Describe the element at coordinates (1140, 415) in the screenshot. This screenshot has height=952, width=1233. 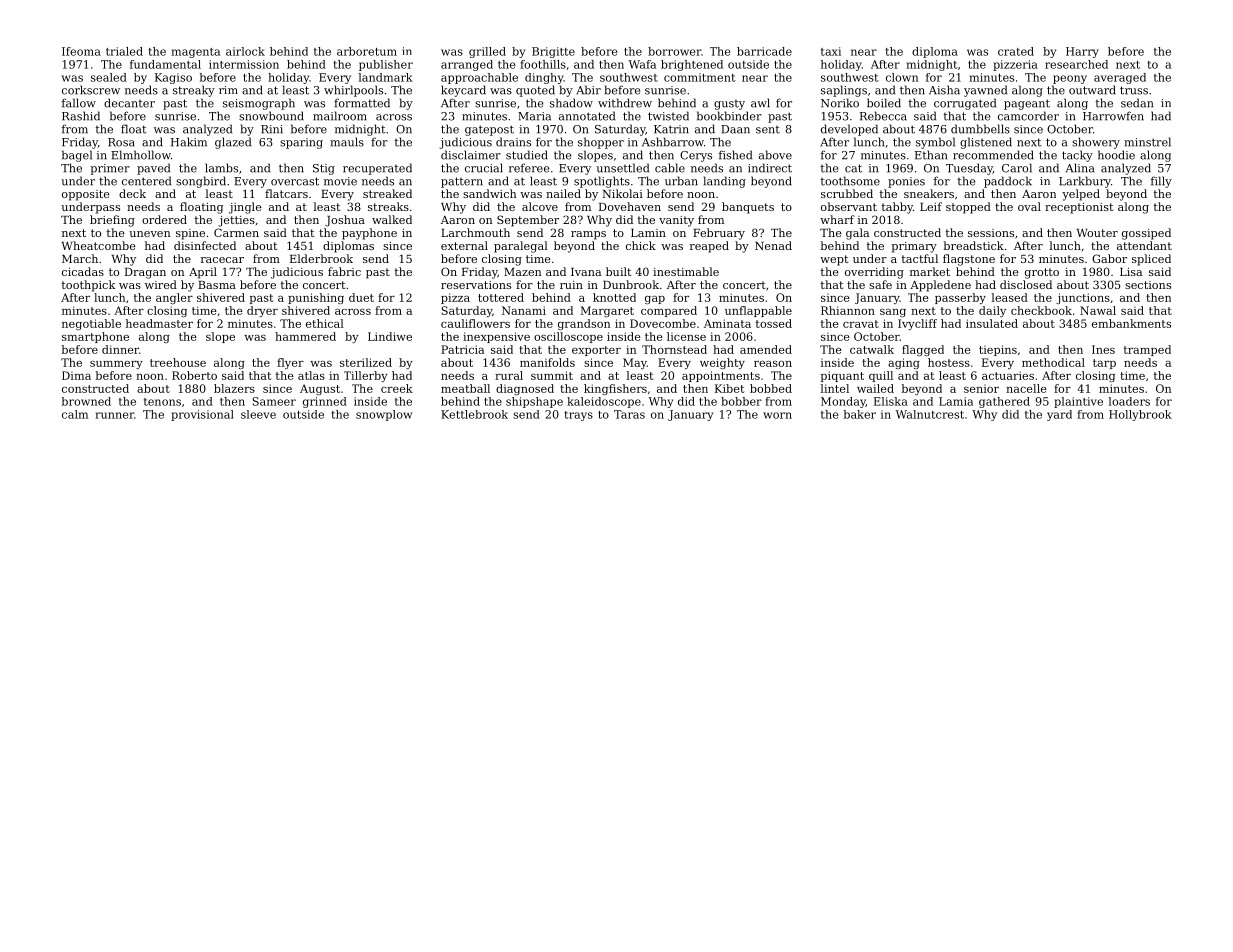
I see `Hollybrook` at that location.
